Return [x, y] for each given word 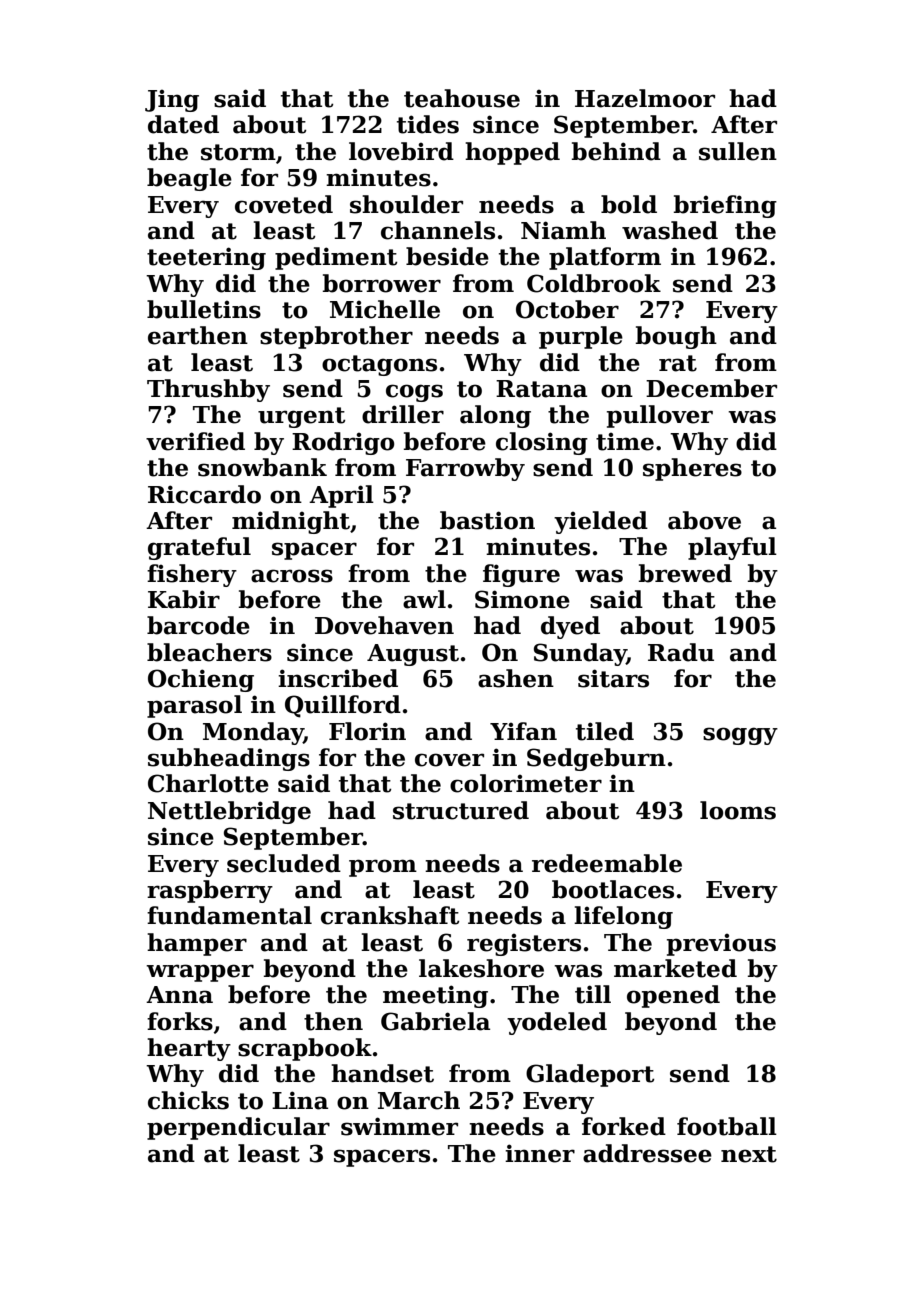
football [727, 1126]
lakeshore [481, 968]
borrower [382, 283]
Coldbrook [594, 283]
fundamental [229, 915]
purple [581, 337]
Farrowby [465, 469]
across [292, 576]
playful [732, 548]
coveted [284, 204]
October [567, 309]
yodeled [557, 1023]
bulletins [204, 309]
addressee [647, 1153]
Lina [300, 1100]
